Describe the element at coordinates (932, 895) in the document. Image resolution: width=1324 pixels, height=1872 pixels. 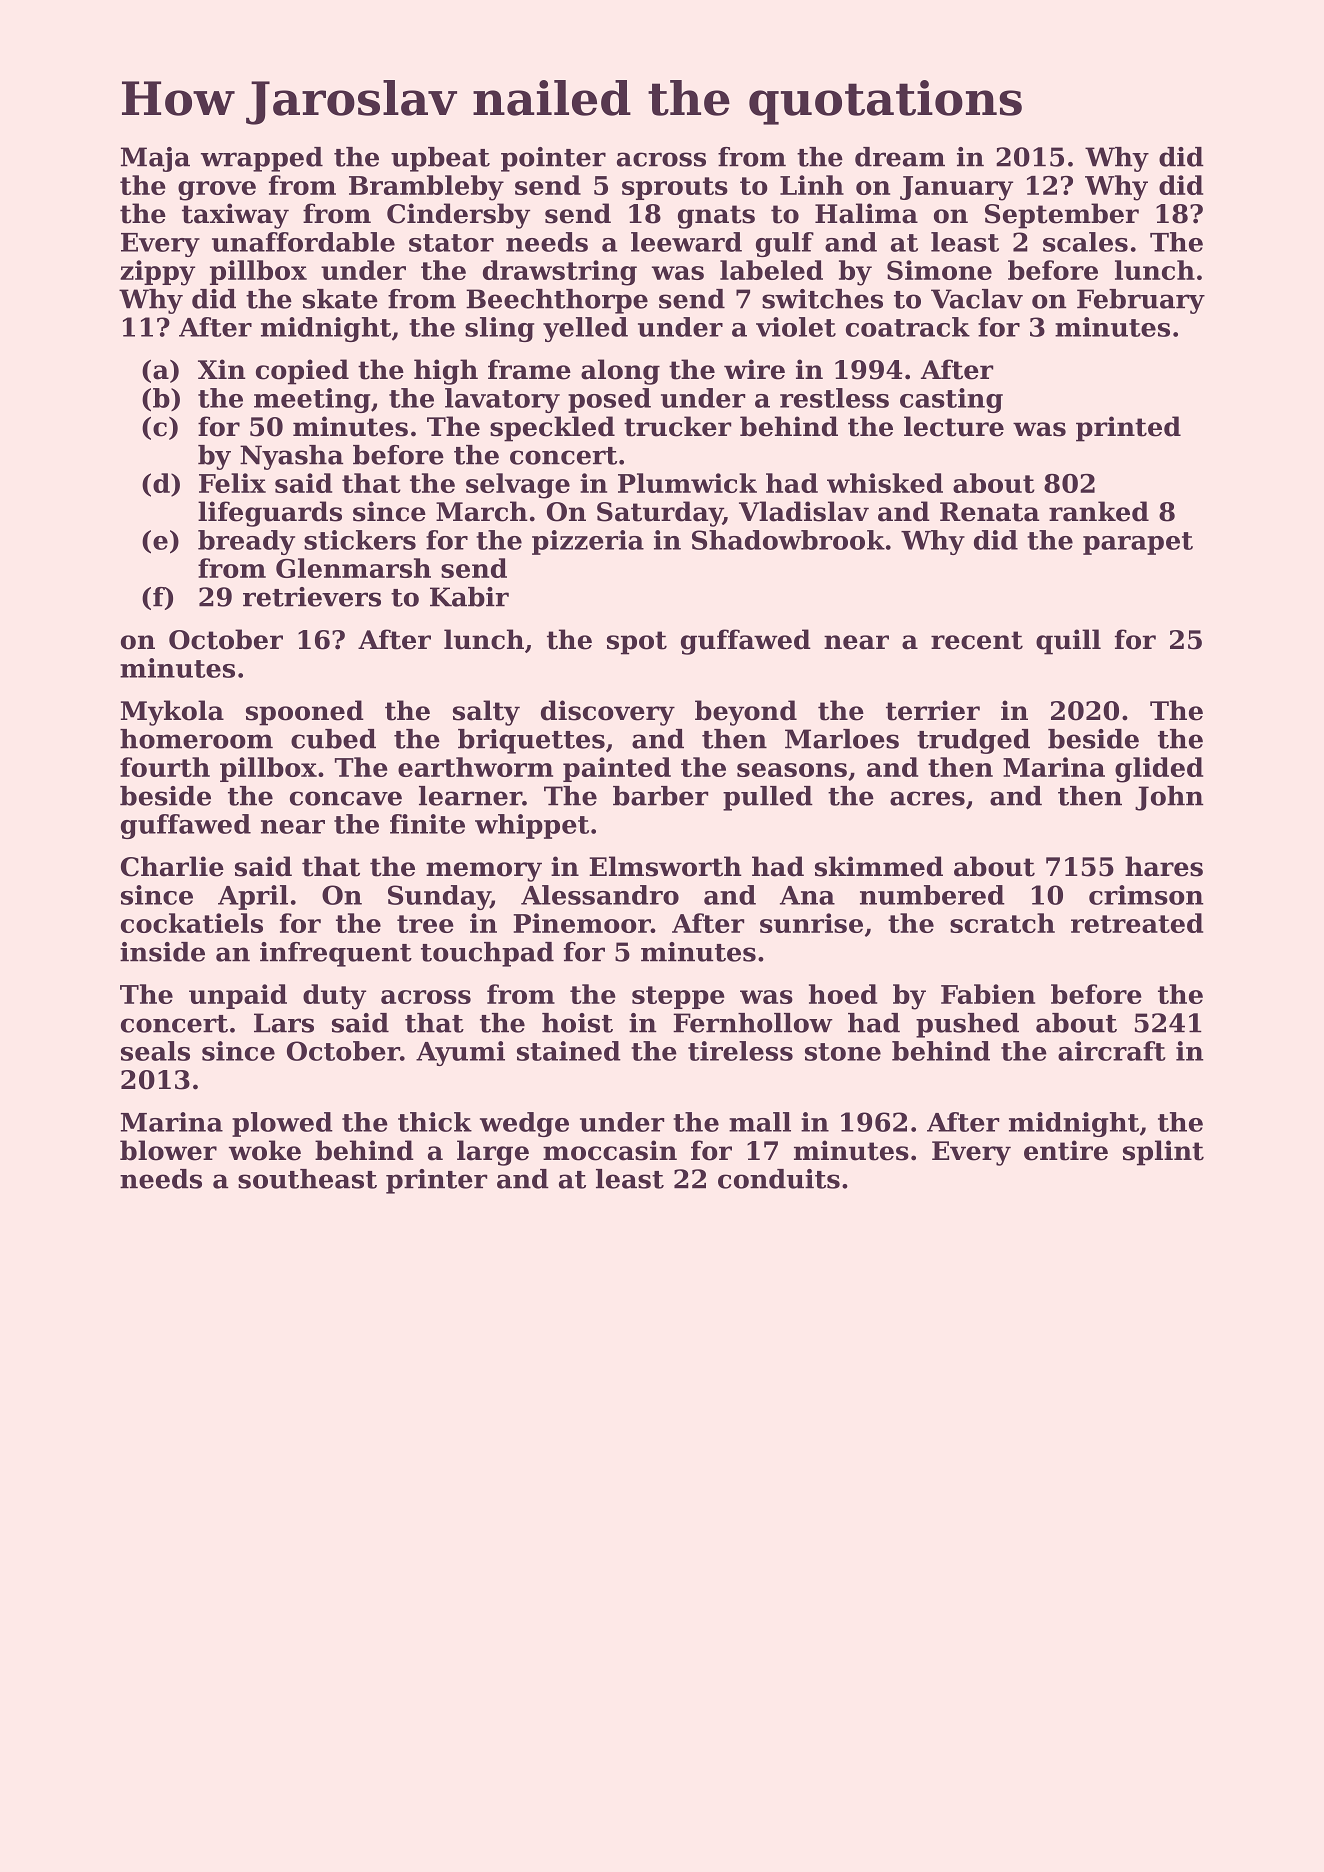
I see `numbered` at that location.
